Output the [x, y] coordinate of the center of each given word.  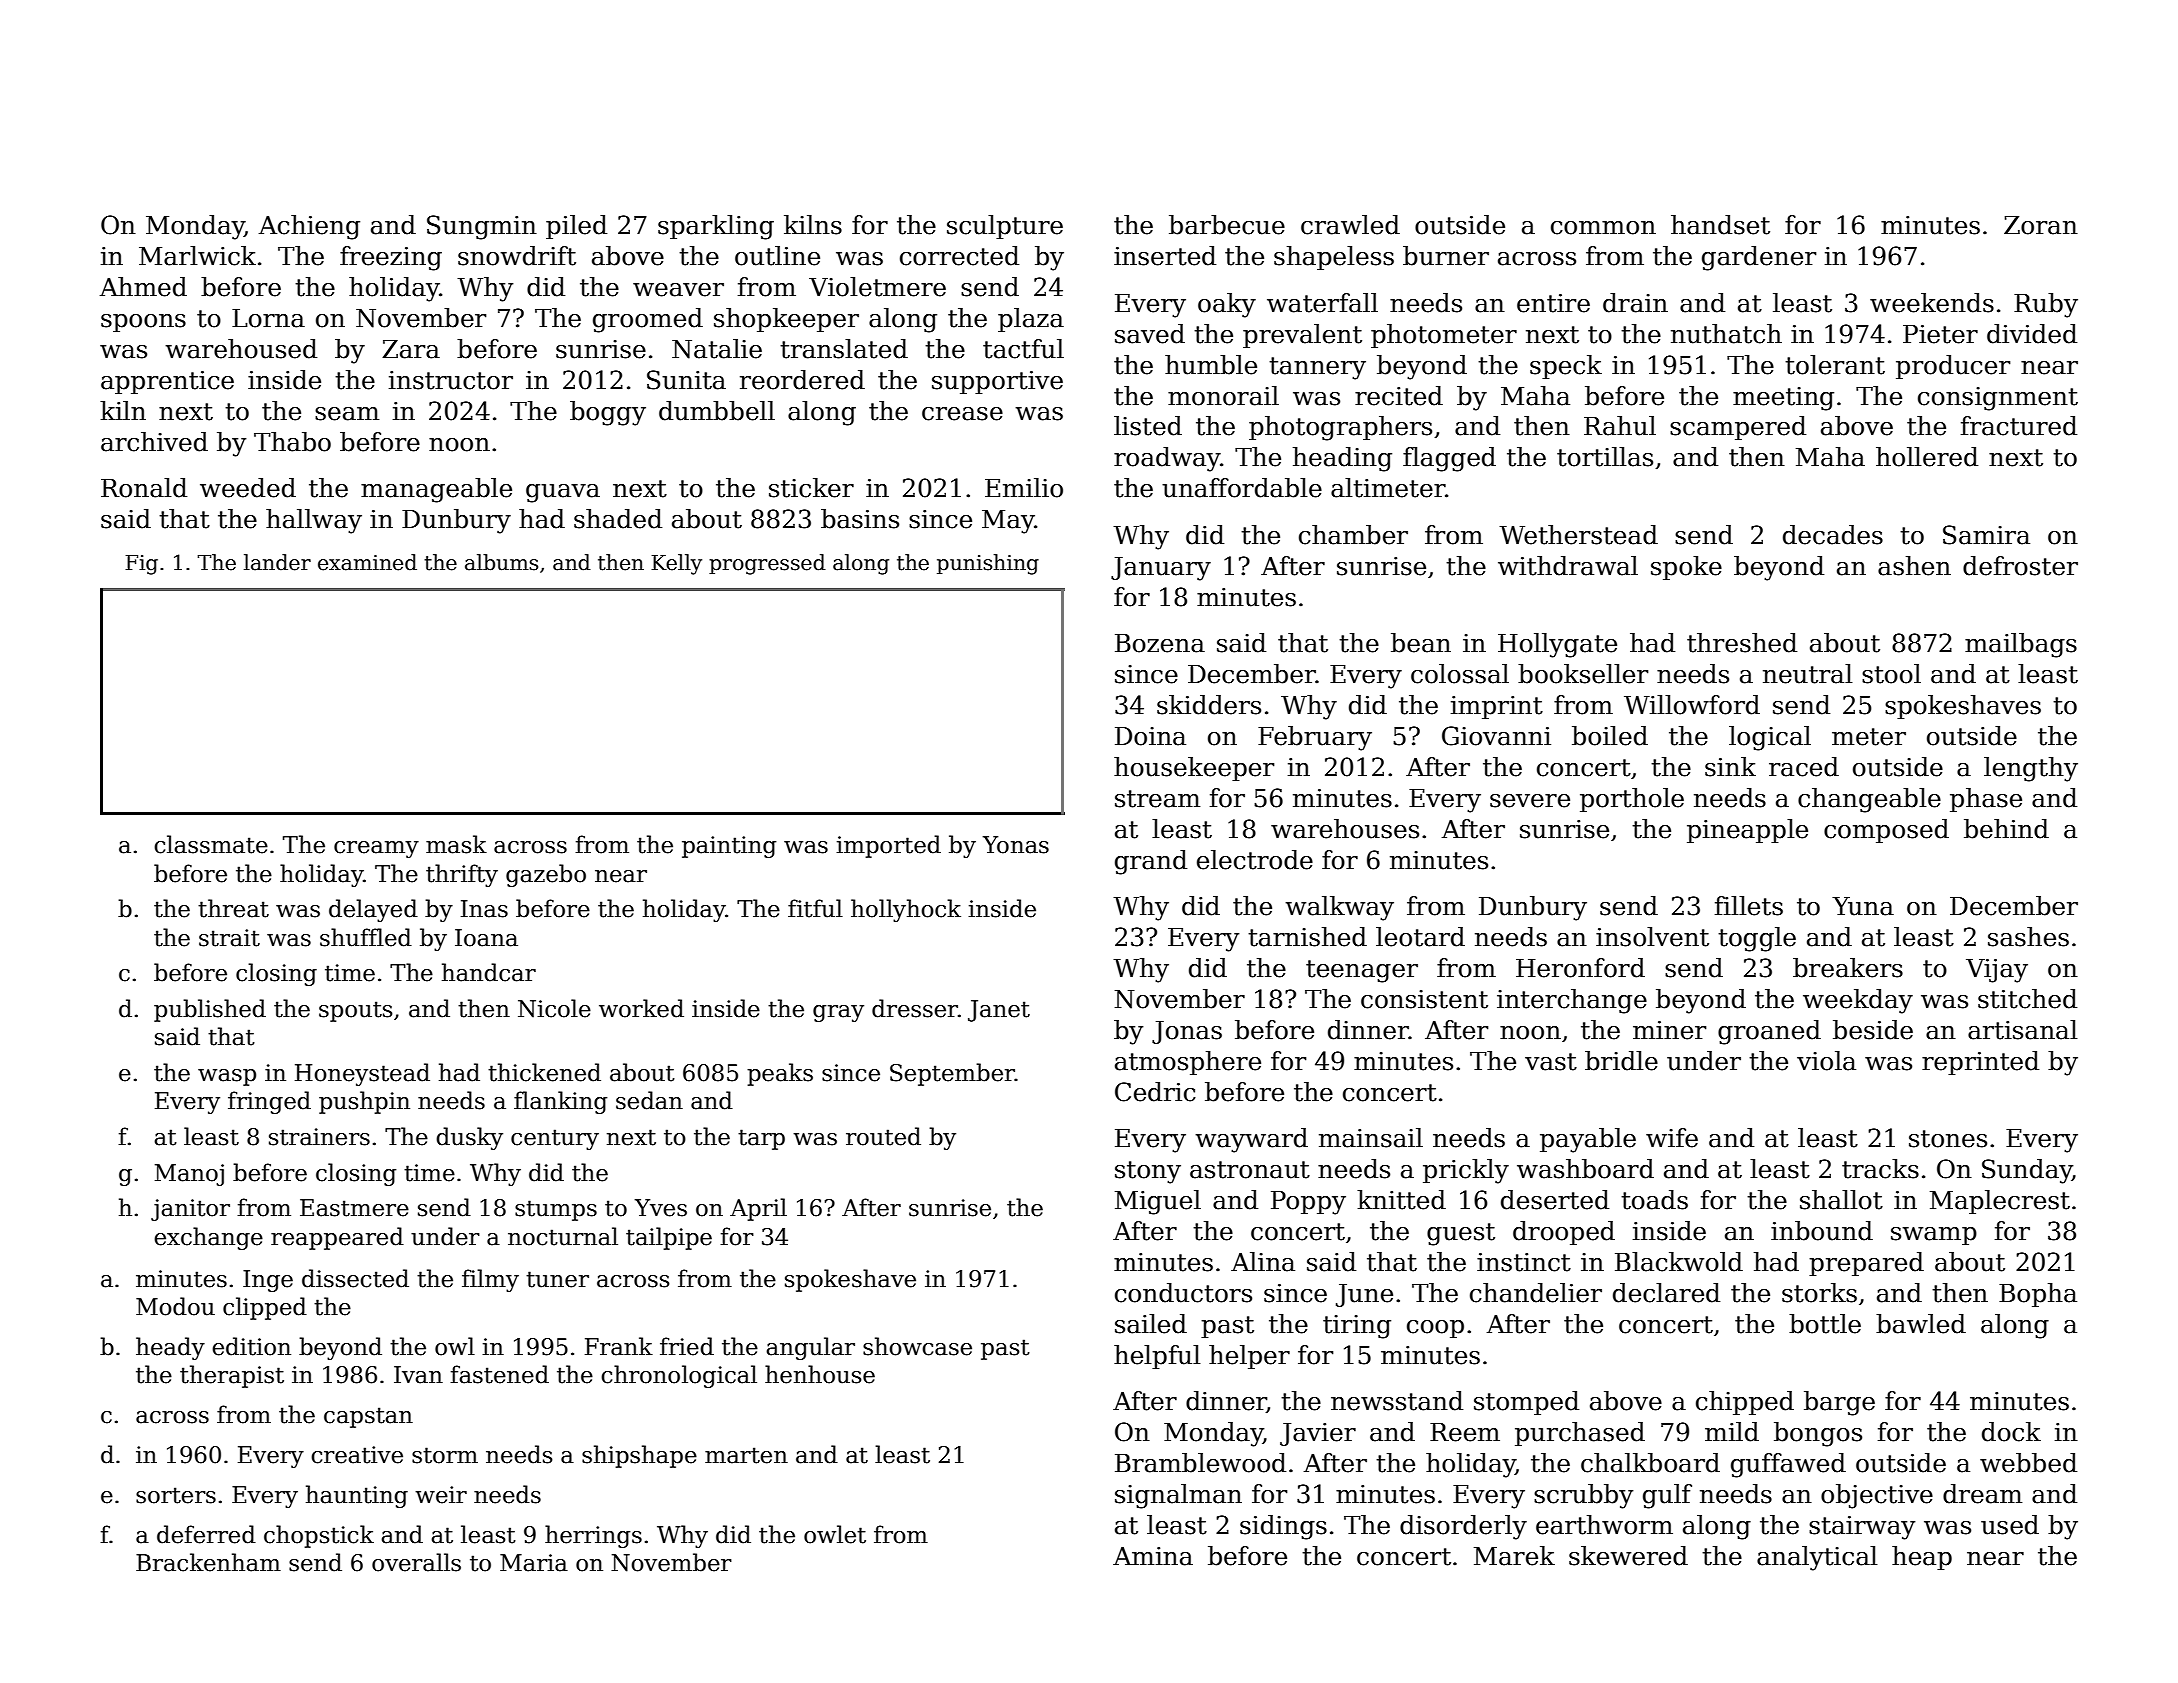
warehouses [1345, 829]
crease [962, 414]
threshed [1742, 643]
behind [2006, 829]
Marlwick [197, 256]
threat [233, 908]
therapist [232, 1376]
